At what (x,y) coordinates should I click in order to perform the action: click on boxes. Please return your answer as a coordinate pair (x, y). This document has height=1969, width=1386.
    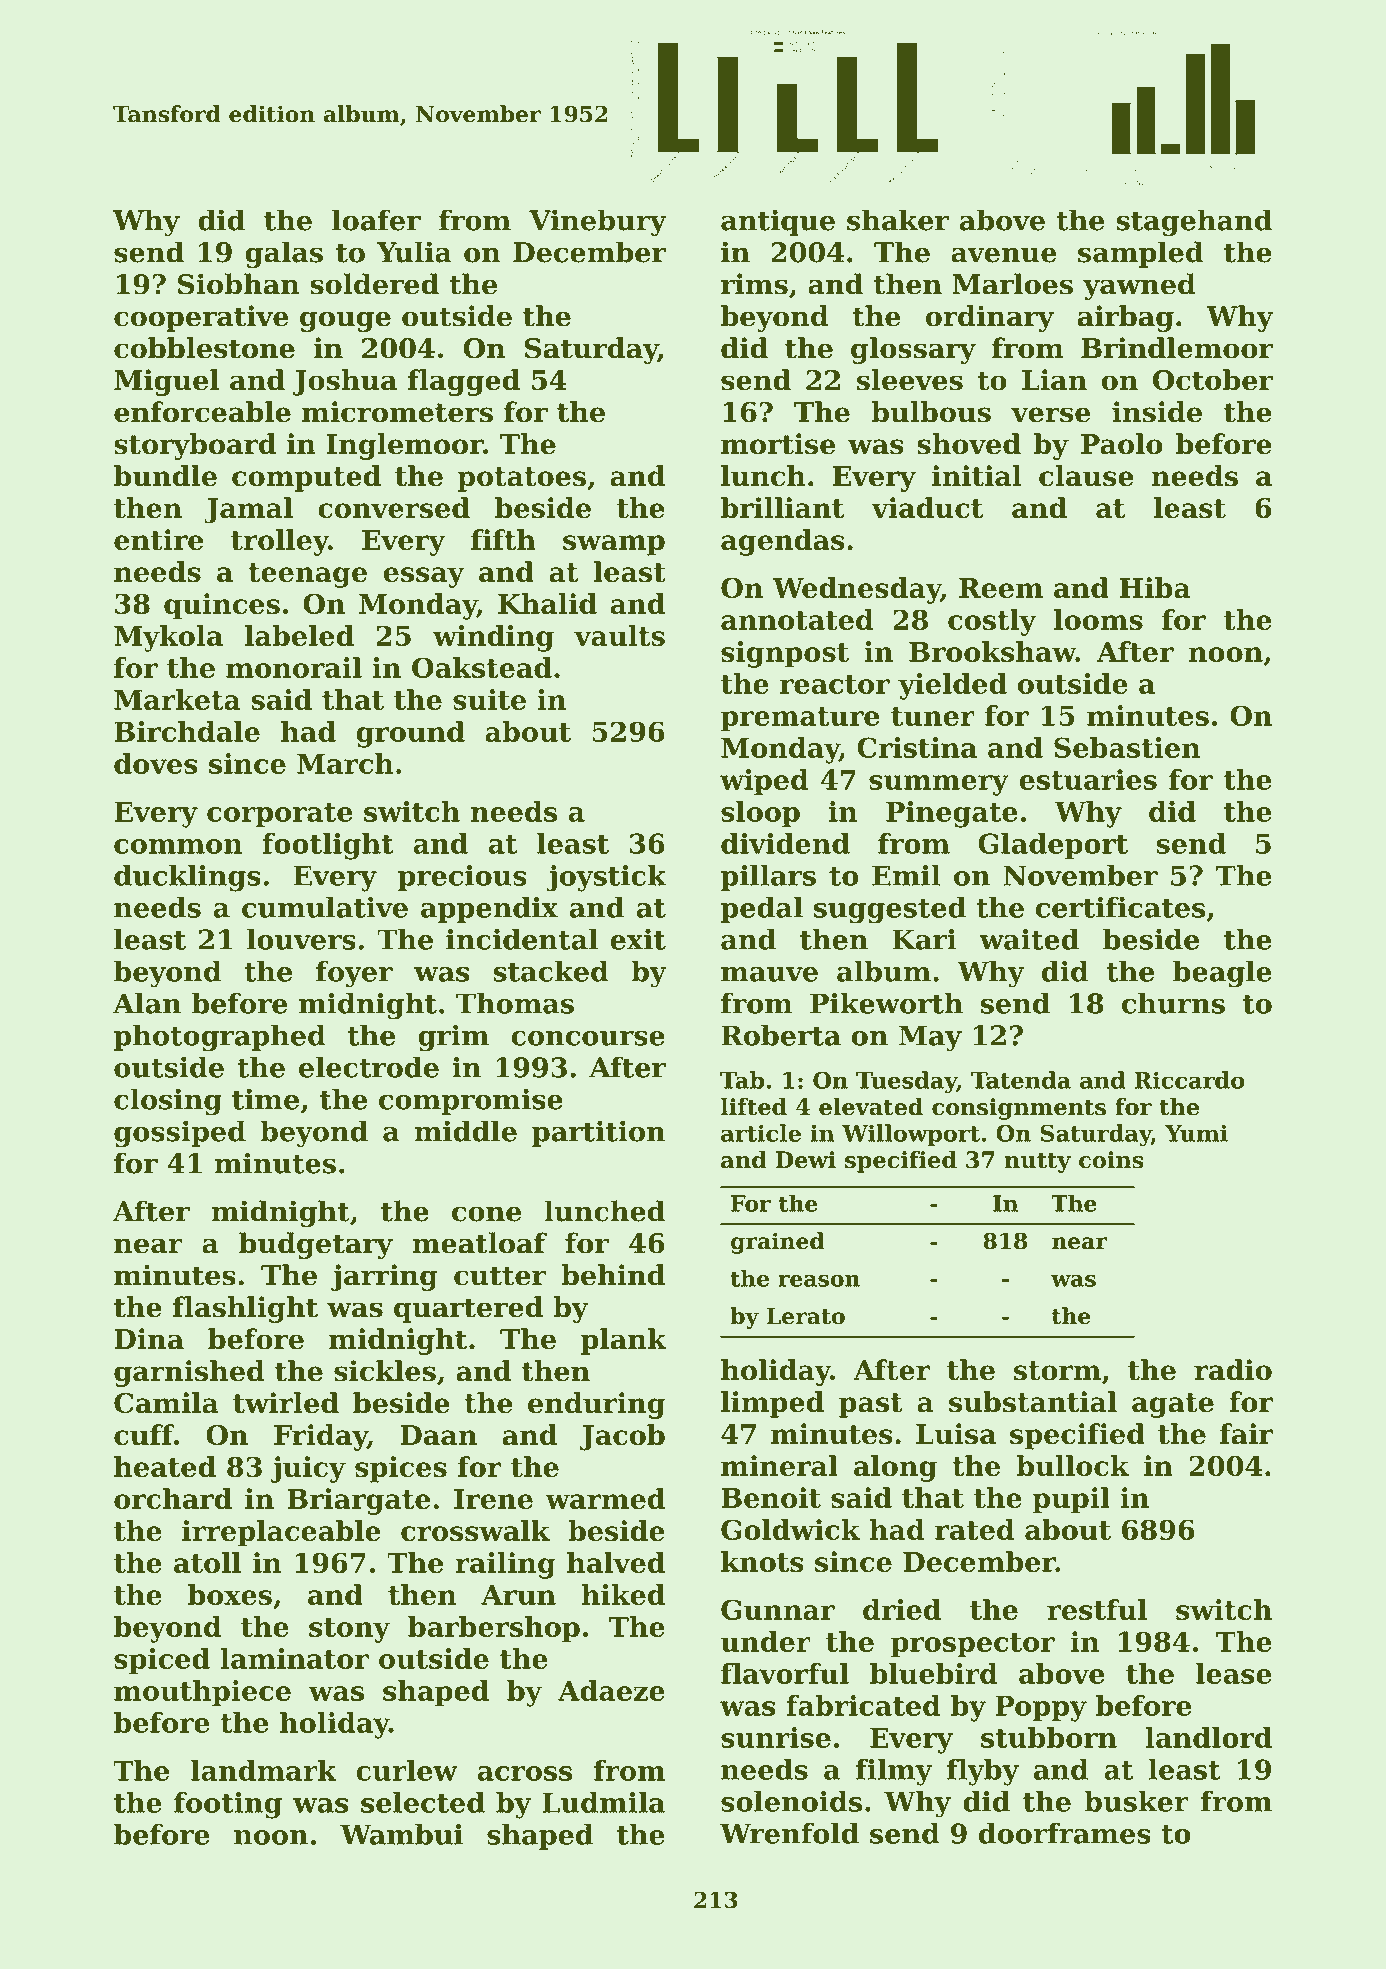
    Looking at the image, I should click on (230, 1594).
